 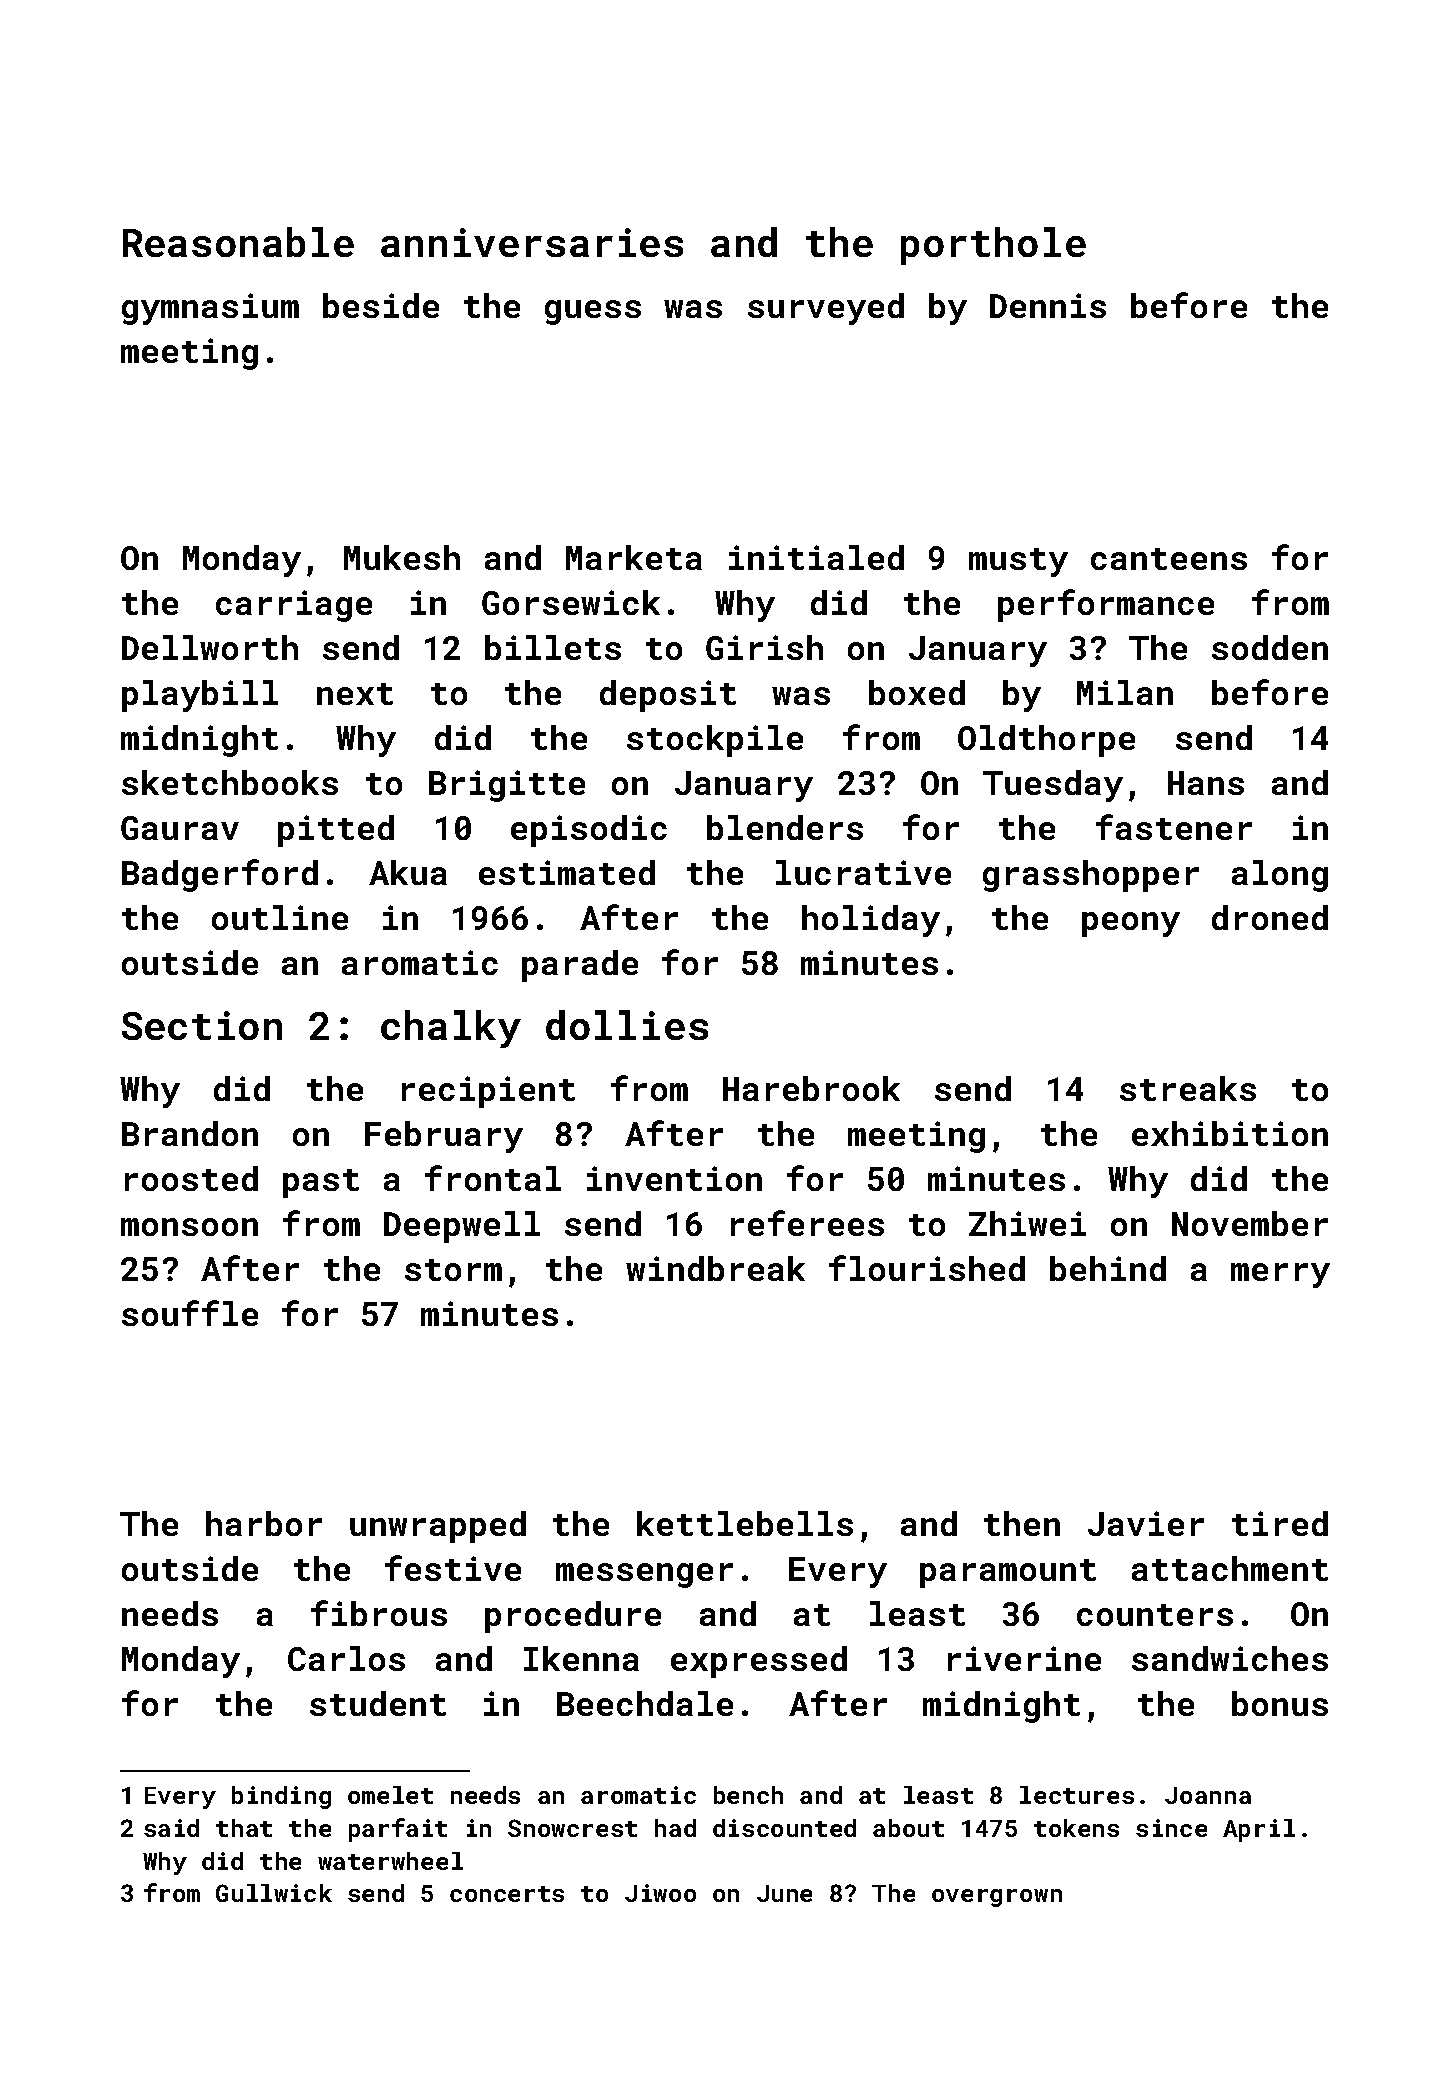 What do you see at coordinates (993, 246) in the image?
I see `porthole` at bounding box center [993, 246].
